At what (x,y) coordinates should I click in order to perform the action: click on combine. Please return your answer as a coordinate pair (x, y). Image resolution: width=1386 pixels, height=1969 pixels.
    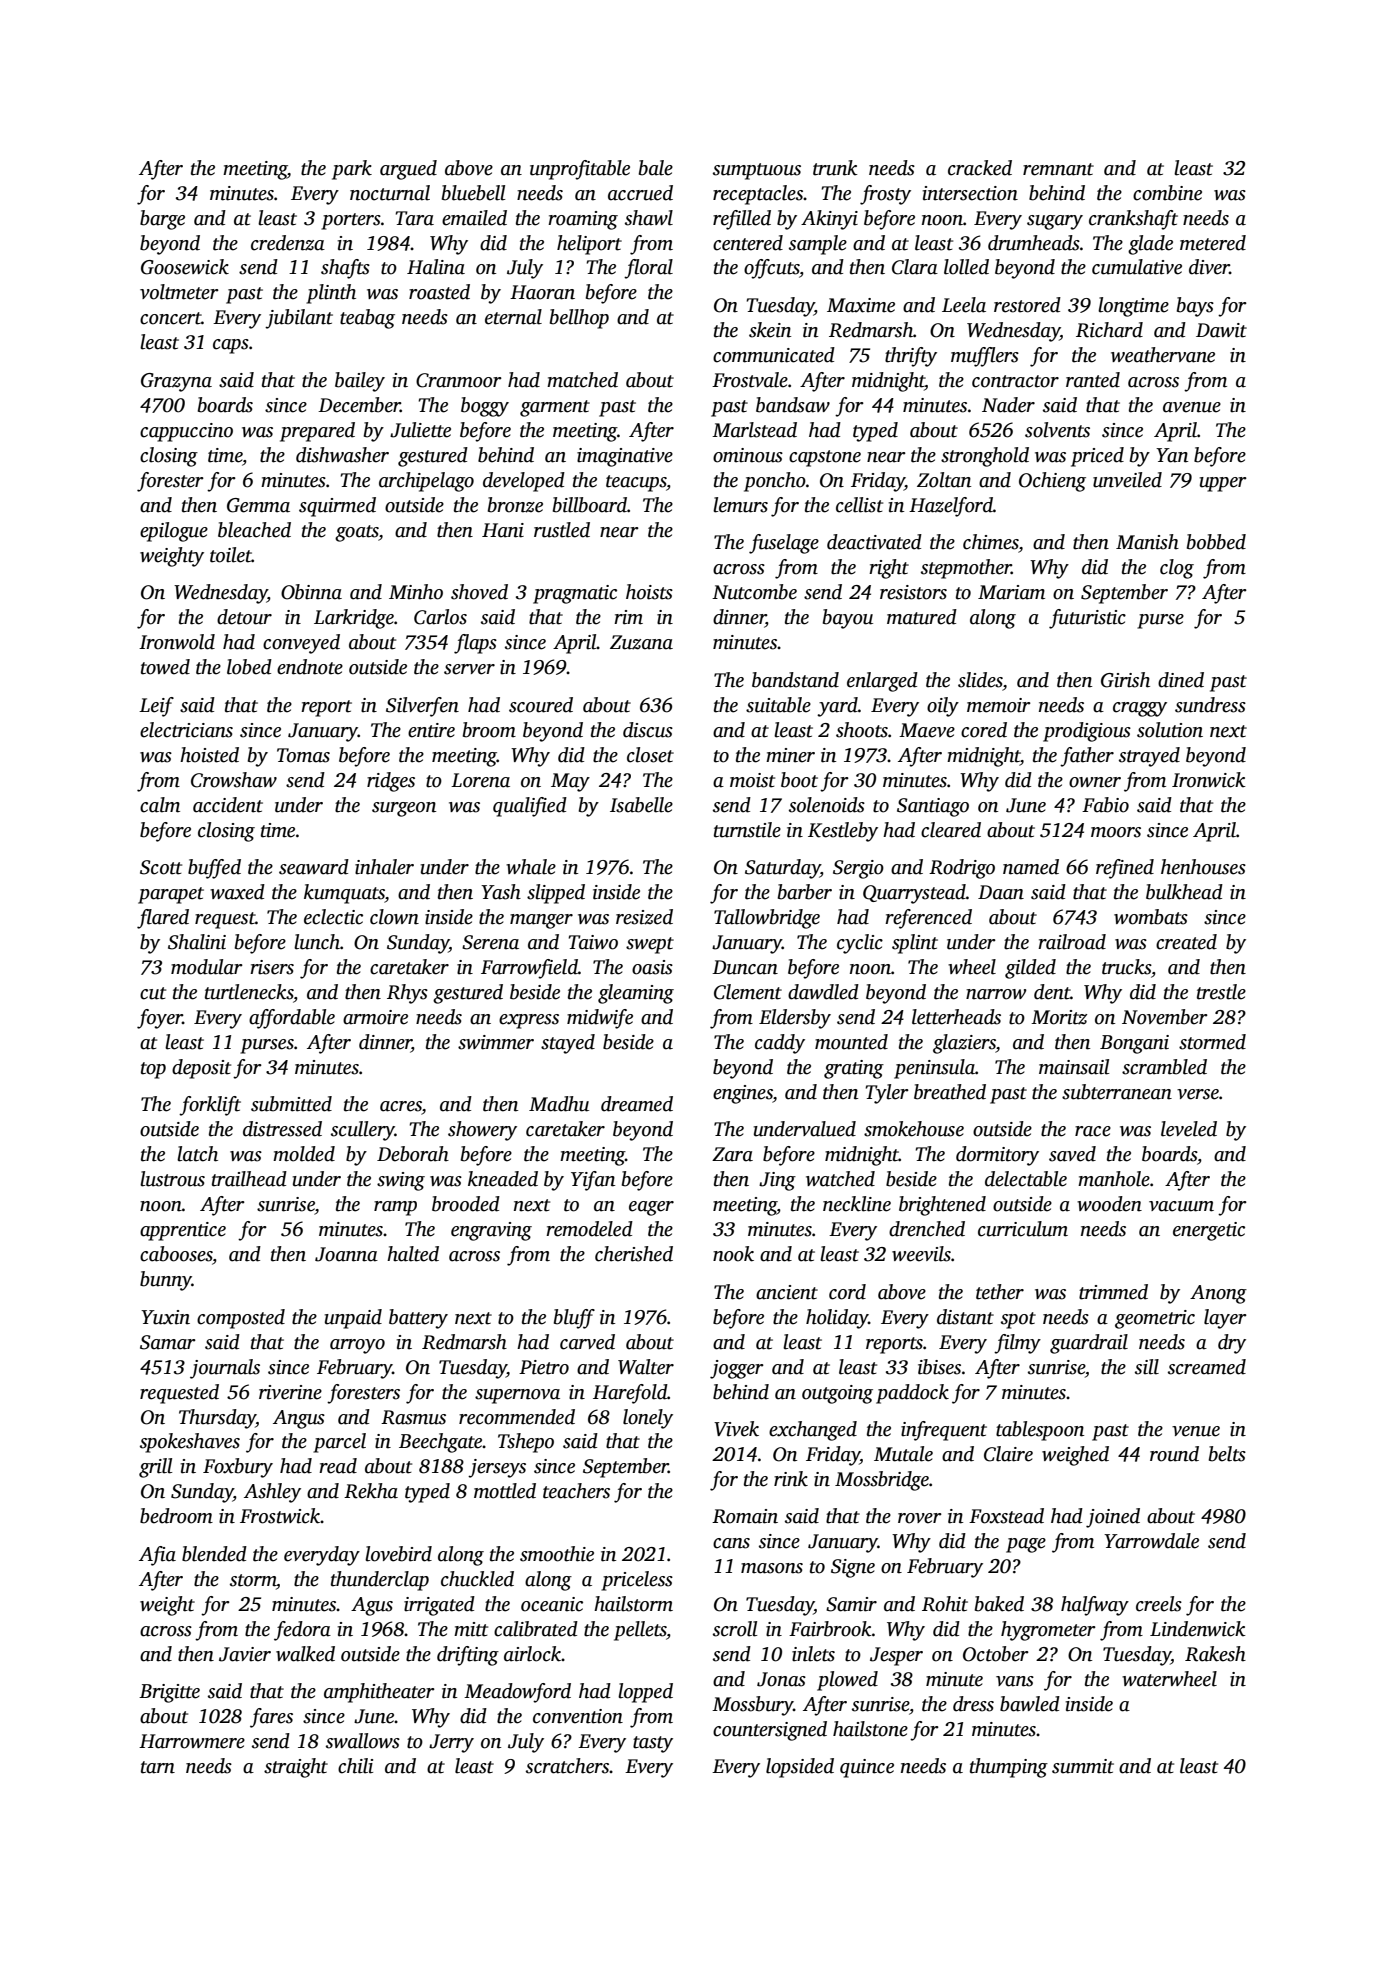
    Looking at the image, I should click on (1167, 193).
